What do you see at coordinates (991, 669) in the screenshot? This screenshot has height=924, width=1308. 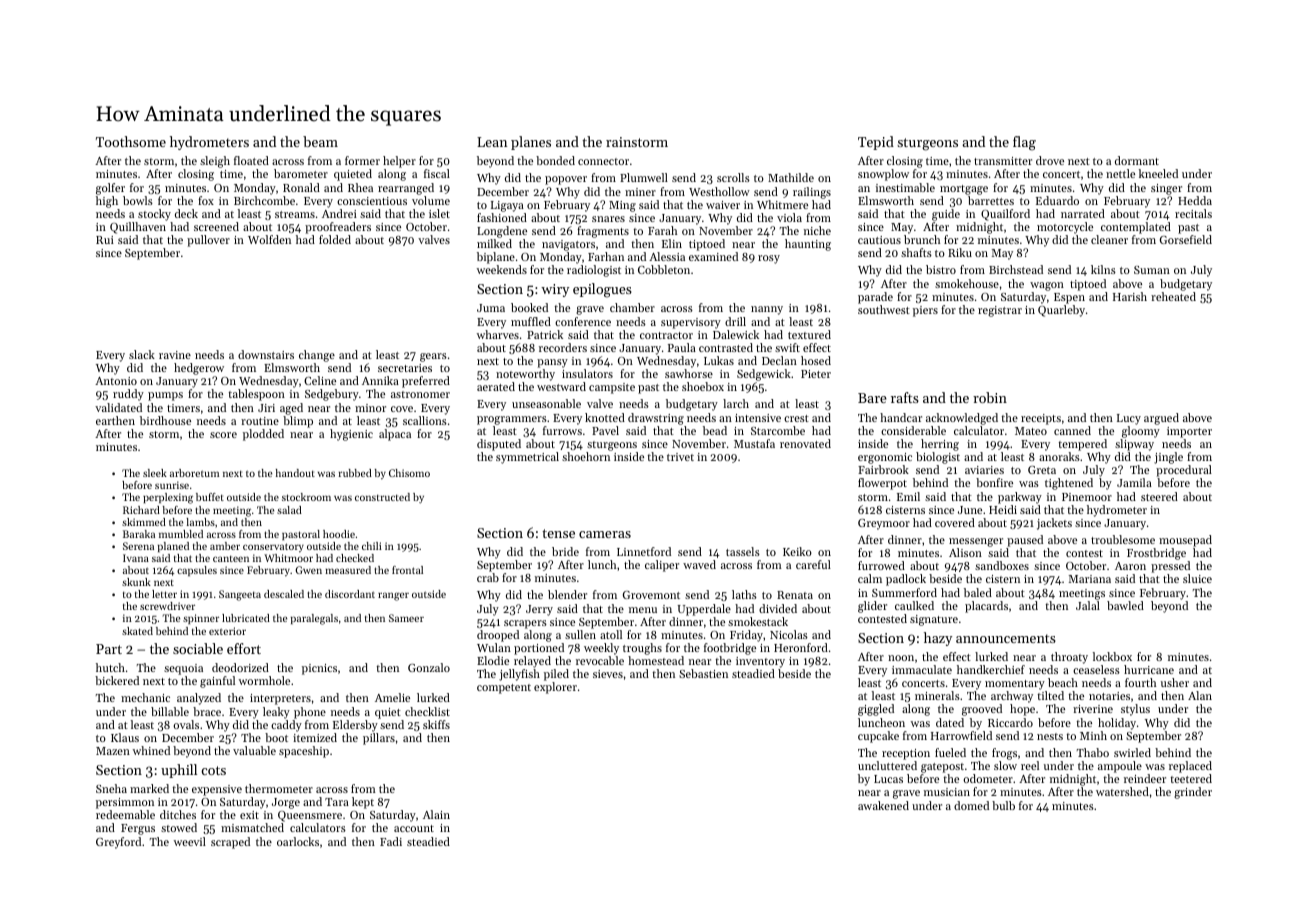 I see `handkerchief` at bounding box center [991, 669].
